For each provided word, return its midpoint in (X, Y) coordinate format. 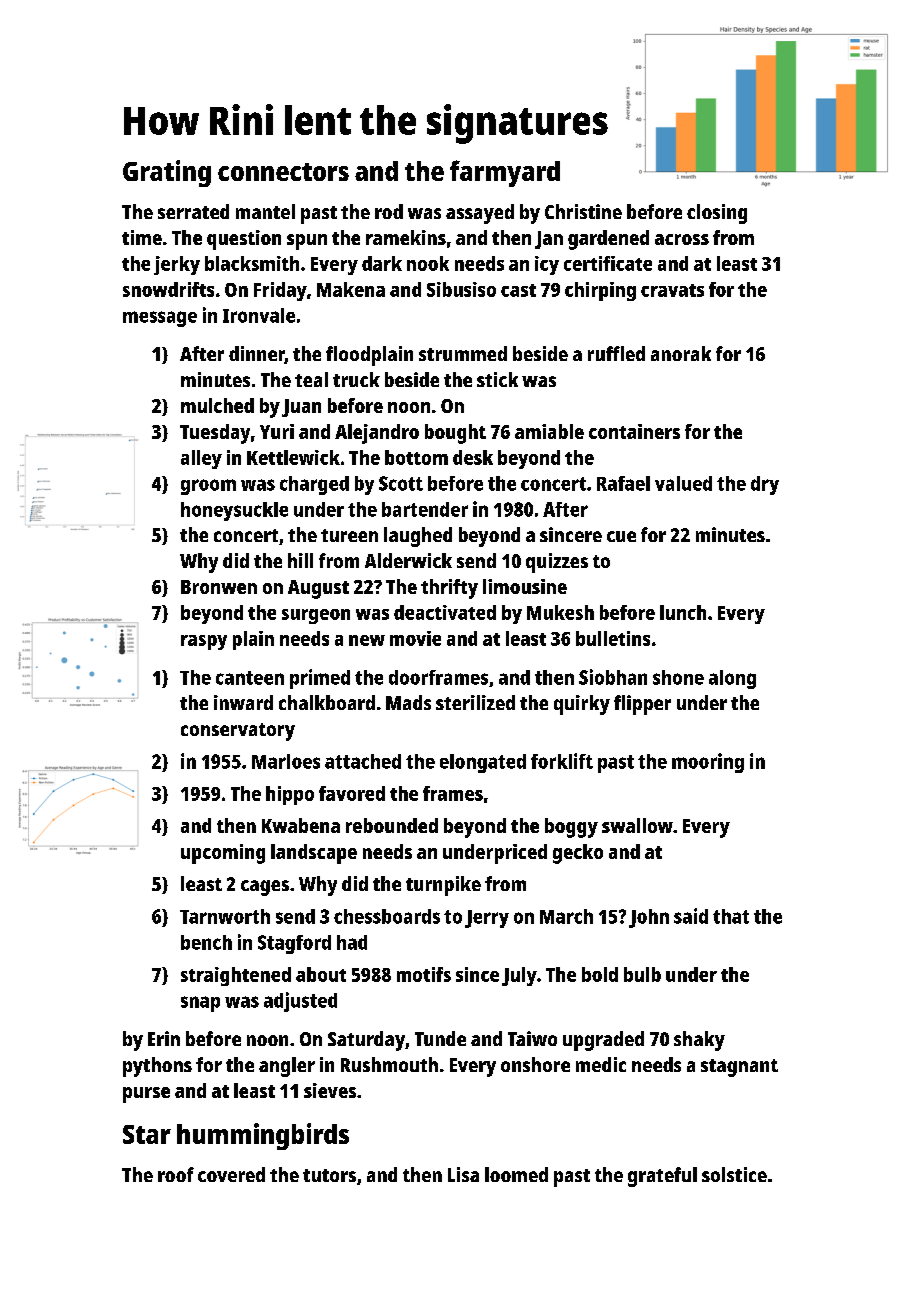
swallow (637, 825)
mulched (217, 405)
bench (206, 942)
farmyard (505, 173)
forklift (562, 761)
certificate (608, 263)
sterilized (475, 702)
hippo (290, 795)
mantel (265, 211)
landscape (314, 854)
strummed (463, 353)
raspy (204, 642)
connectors (283, 172)
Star (147, 1134)
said (691, 916)
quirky (582, 705)
